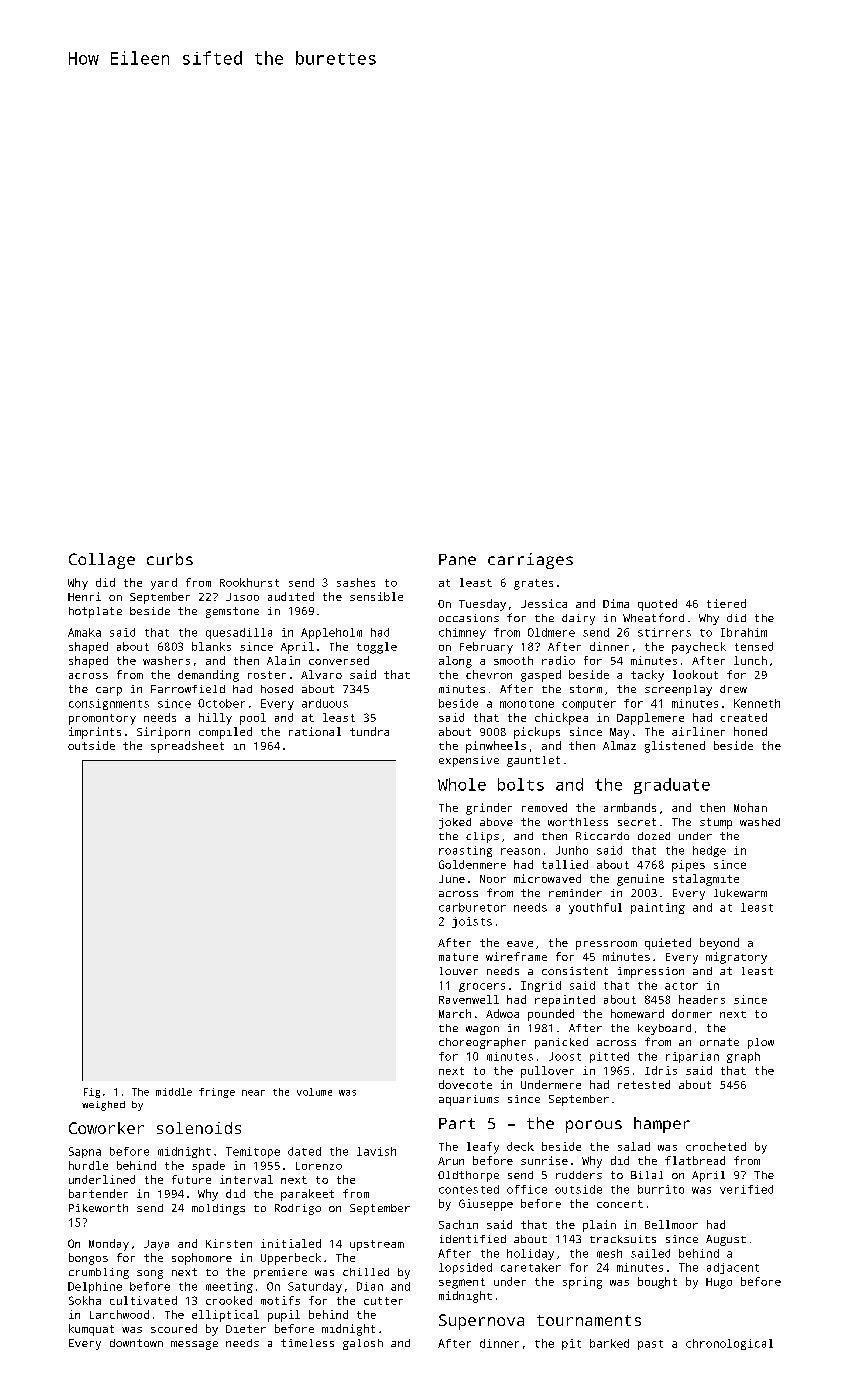 This page has height=1400, width=849. Describe the element at coordinates (647, 676) in the page. I see `tacky` at that location.
